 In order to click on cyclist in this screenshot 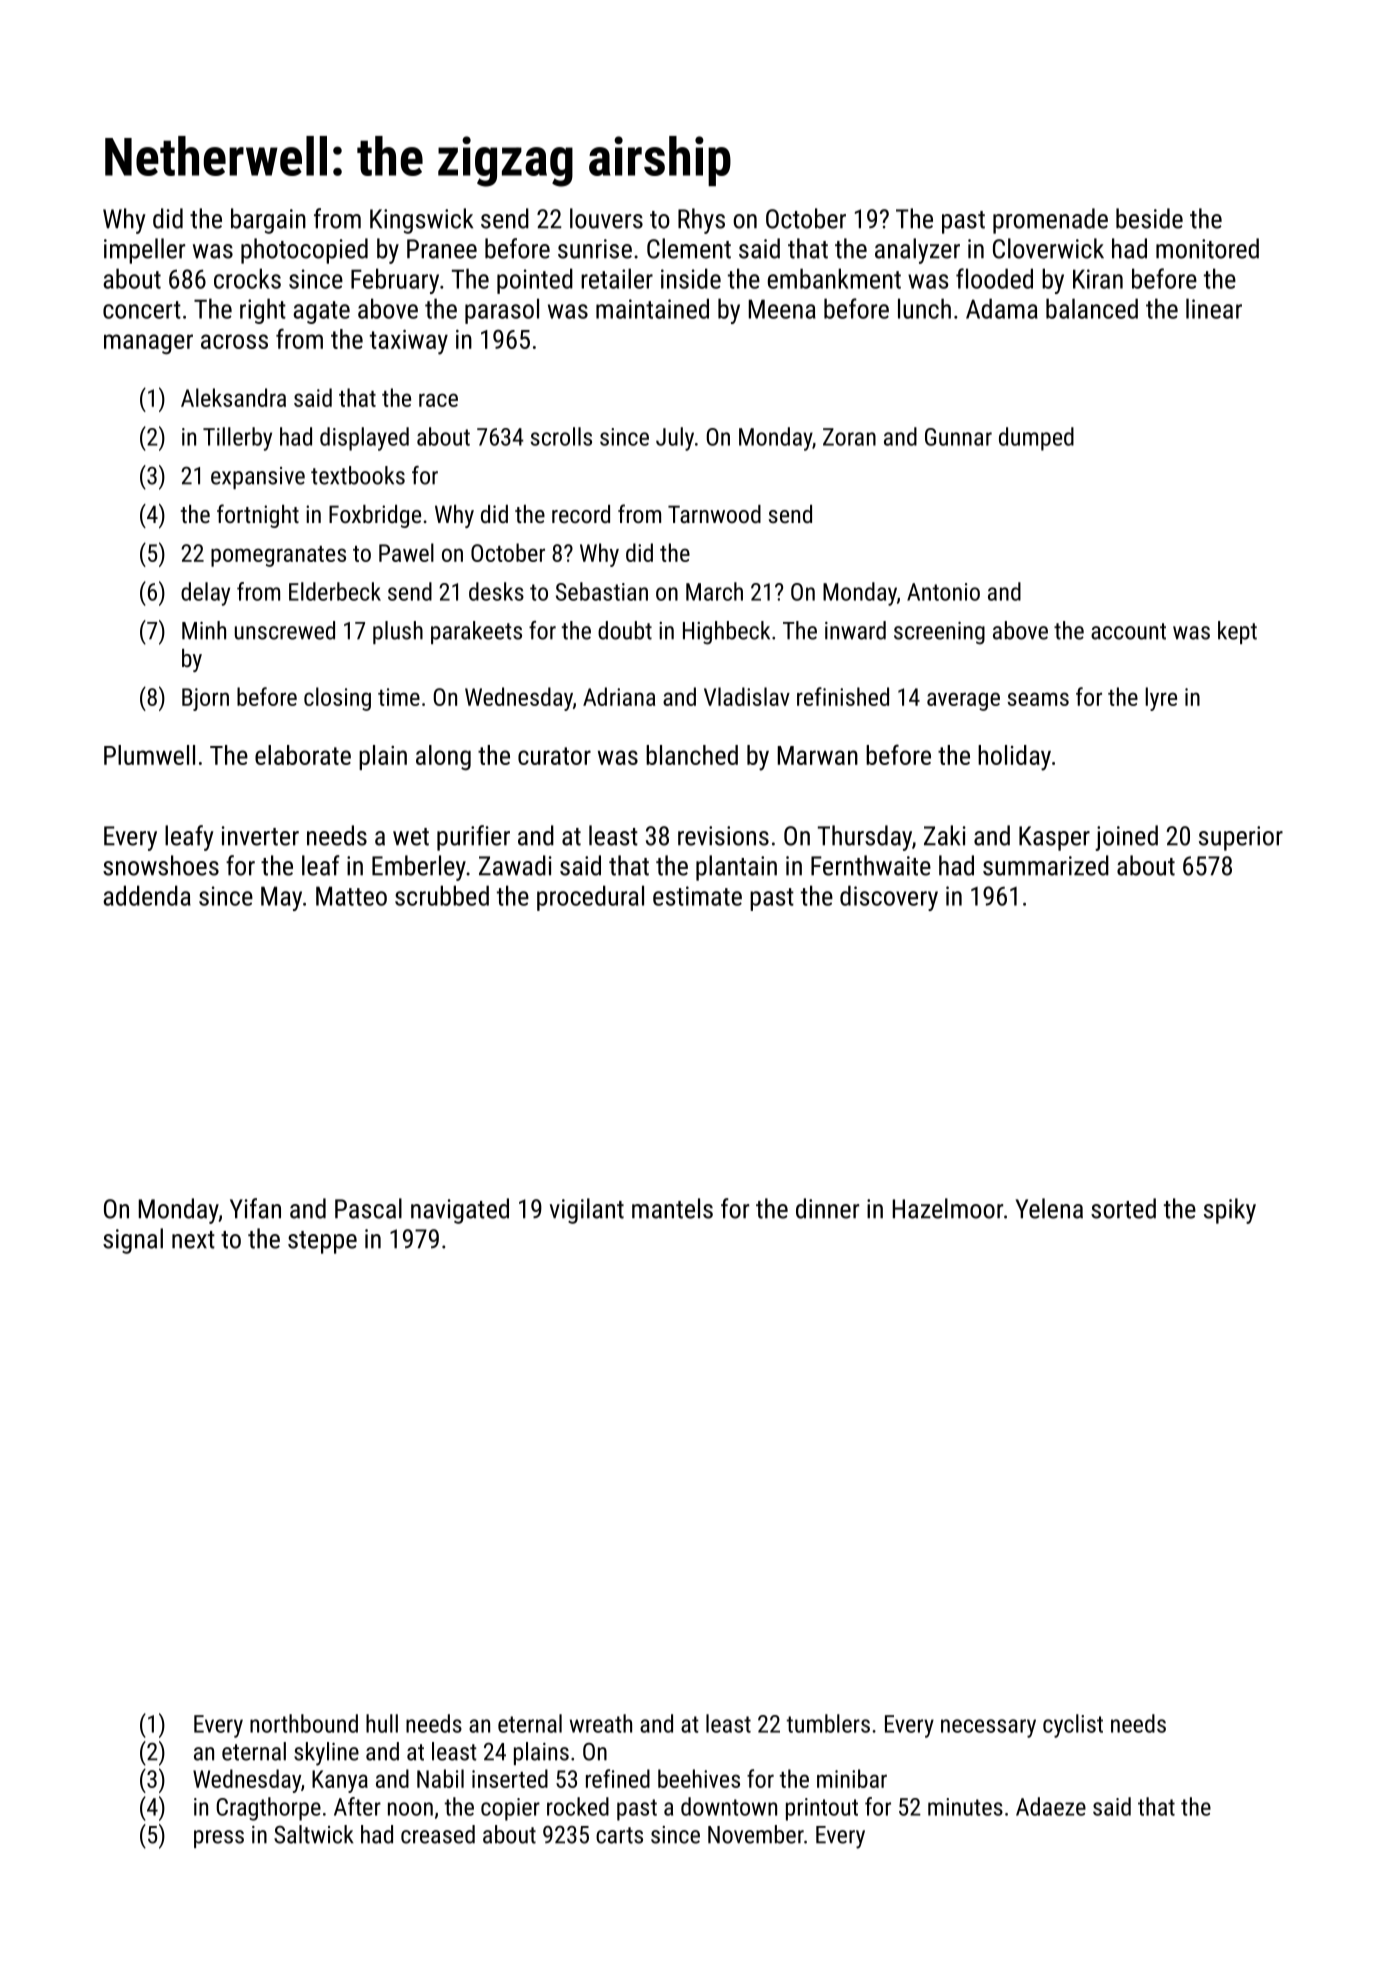, I will do `click(1073, 1726)`.
